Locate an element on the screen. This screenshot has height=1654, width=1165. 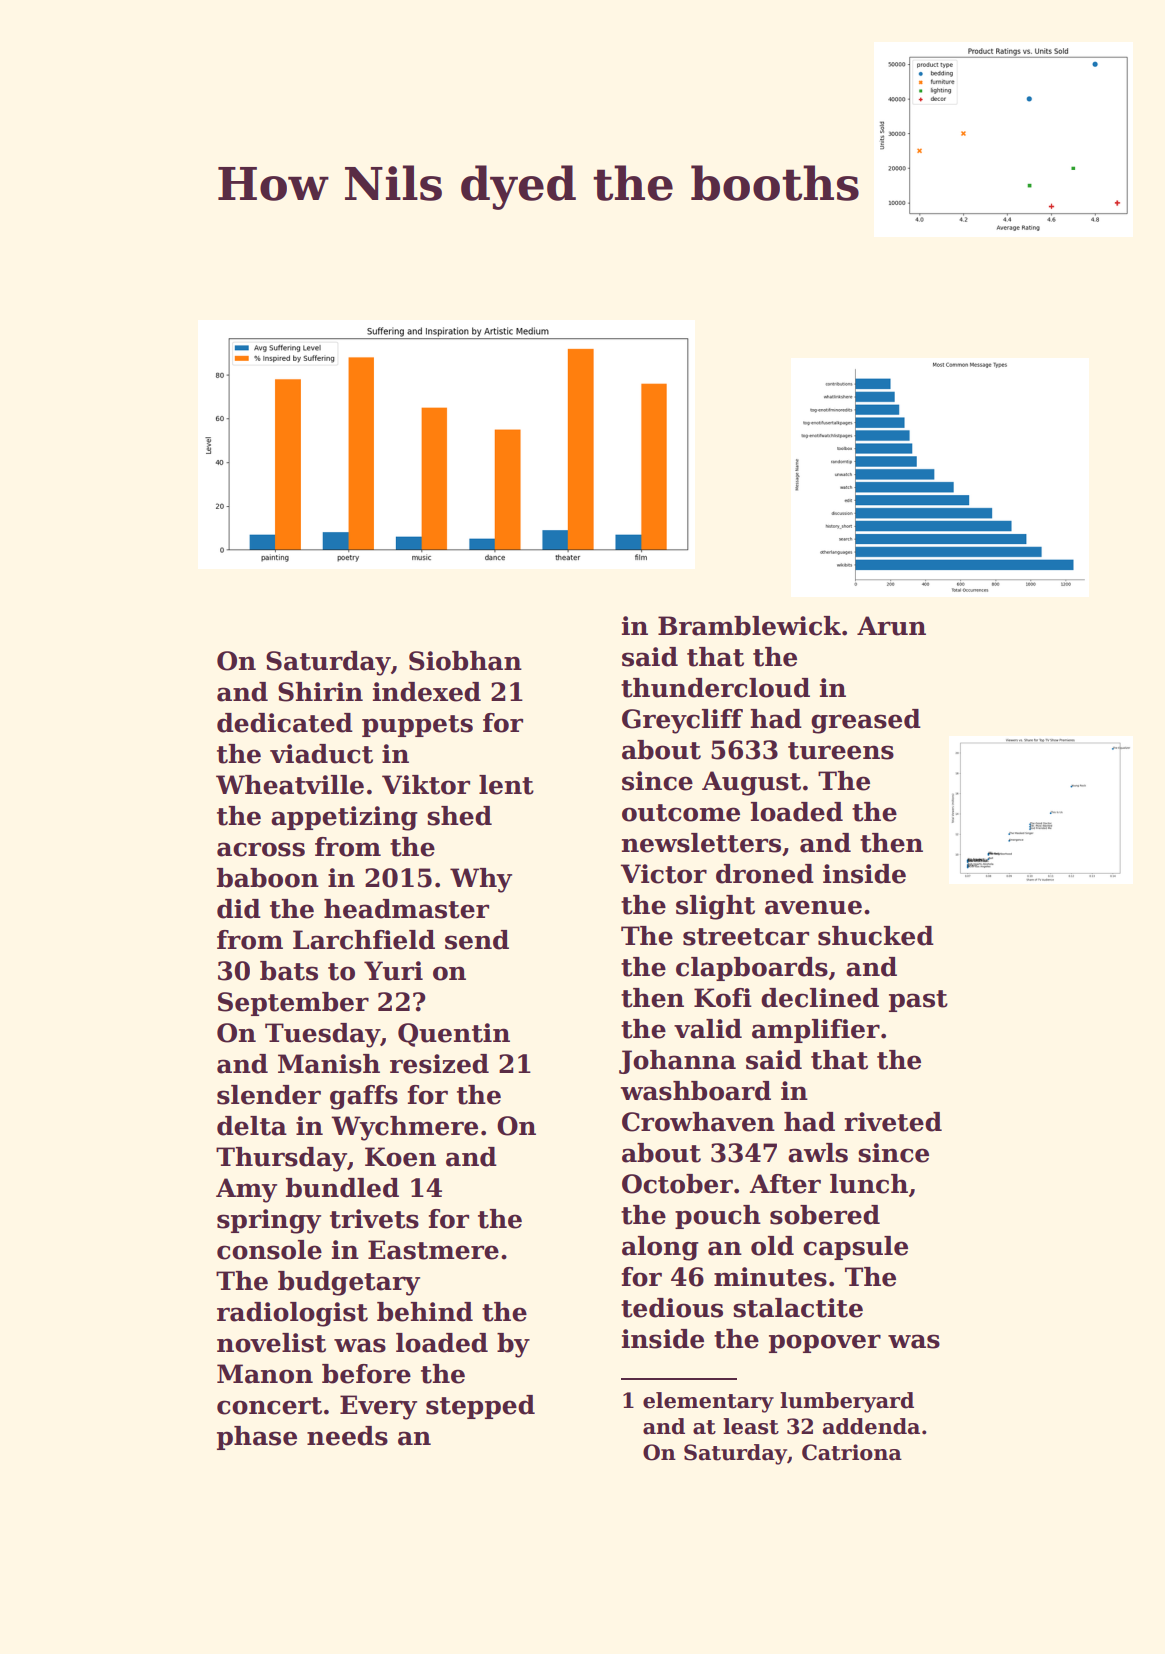
thundercloud is located at coordinates (715, 688).
